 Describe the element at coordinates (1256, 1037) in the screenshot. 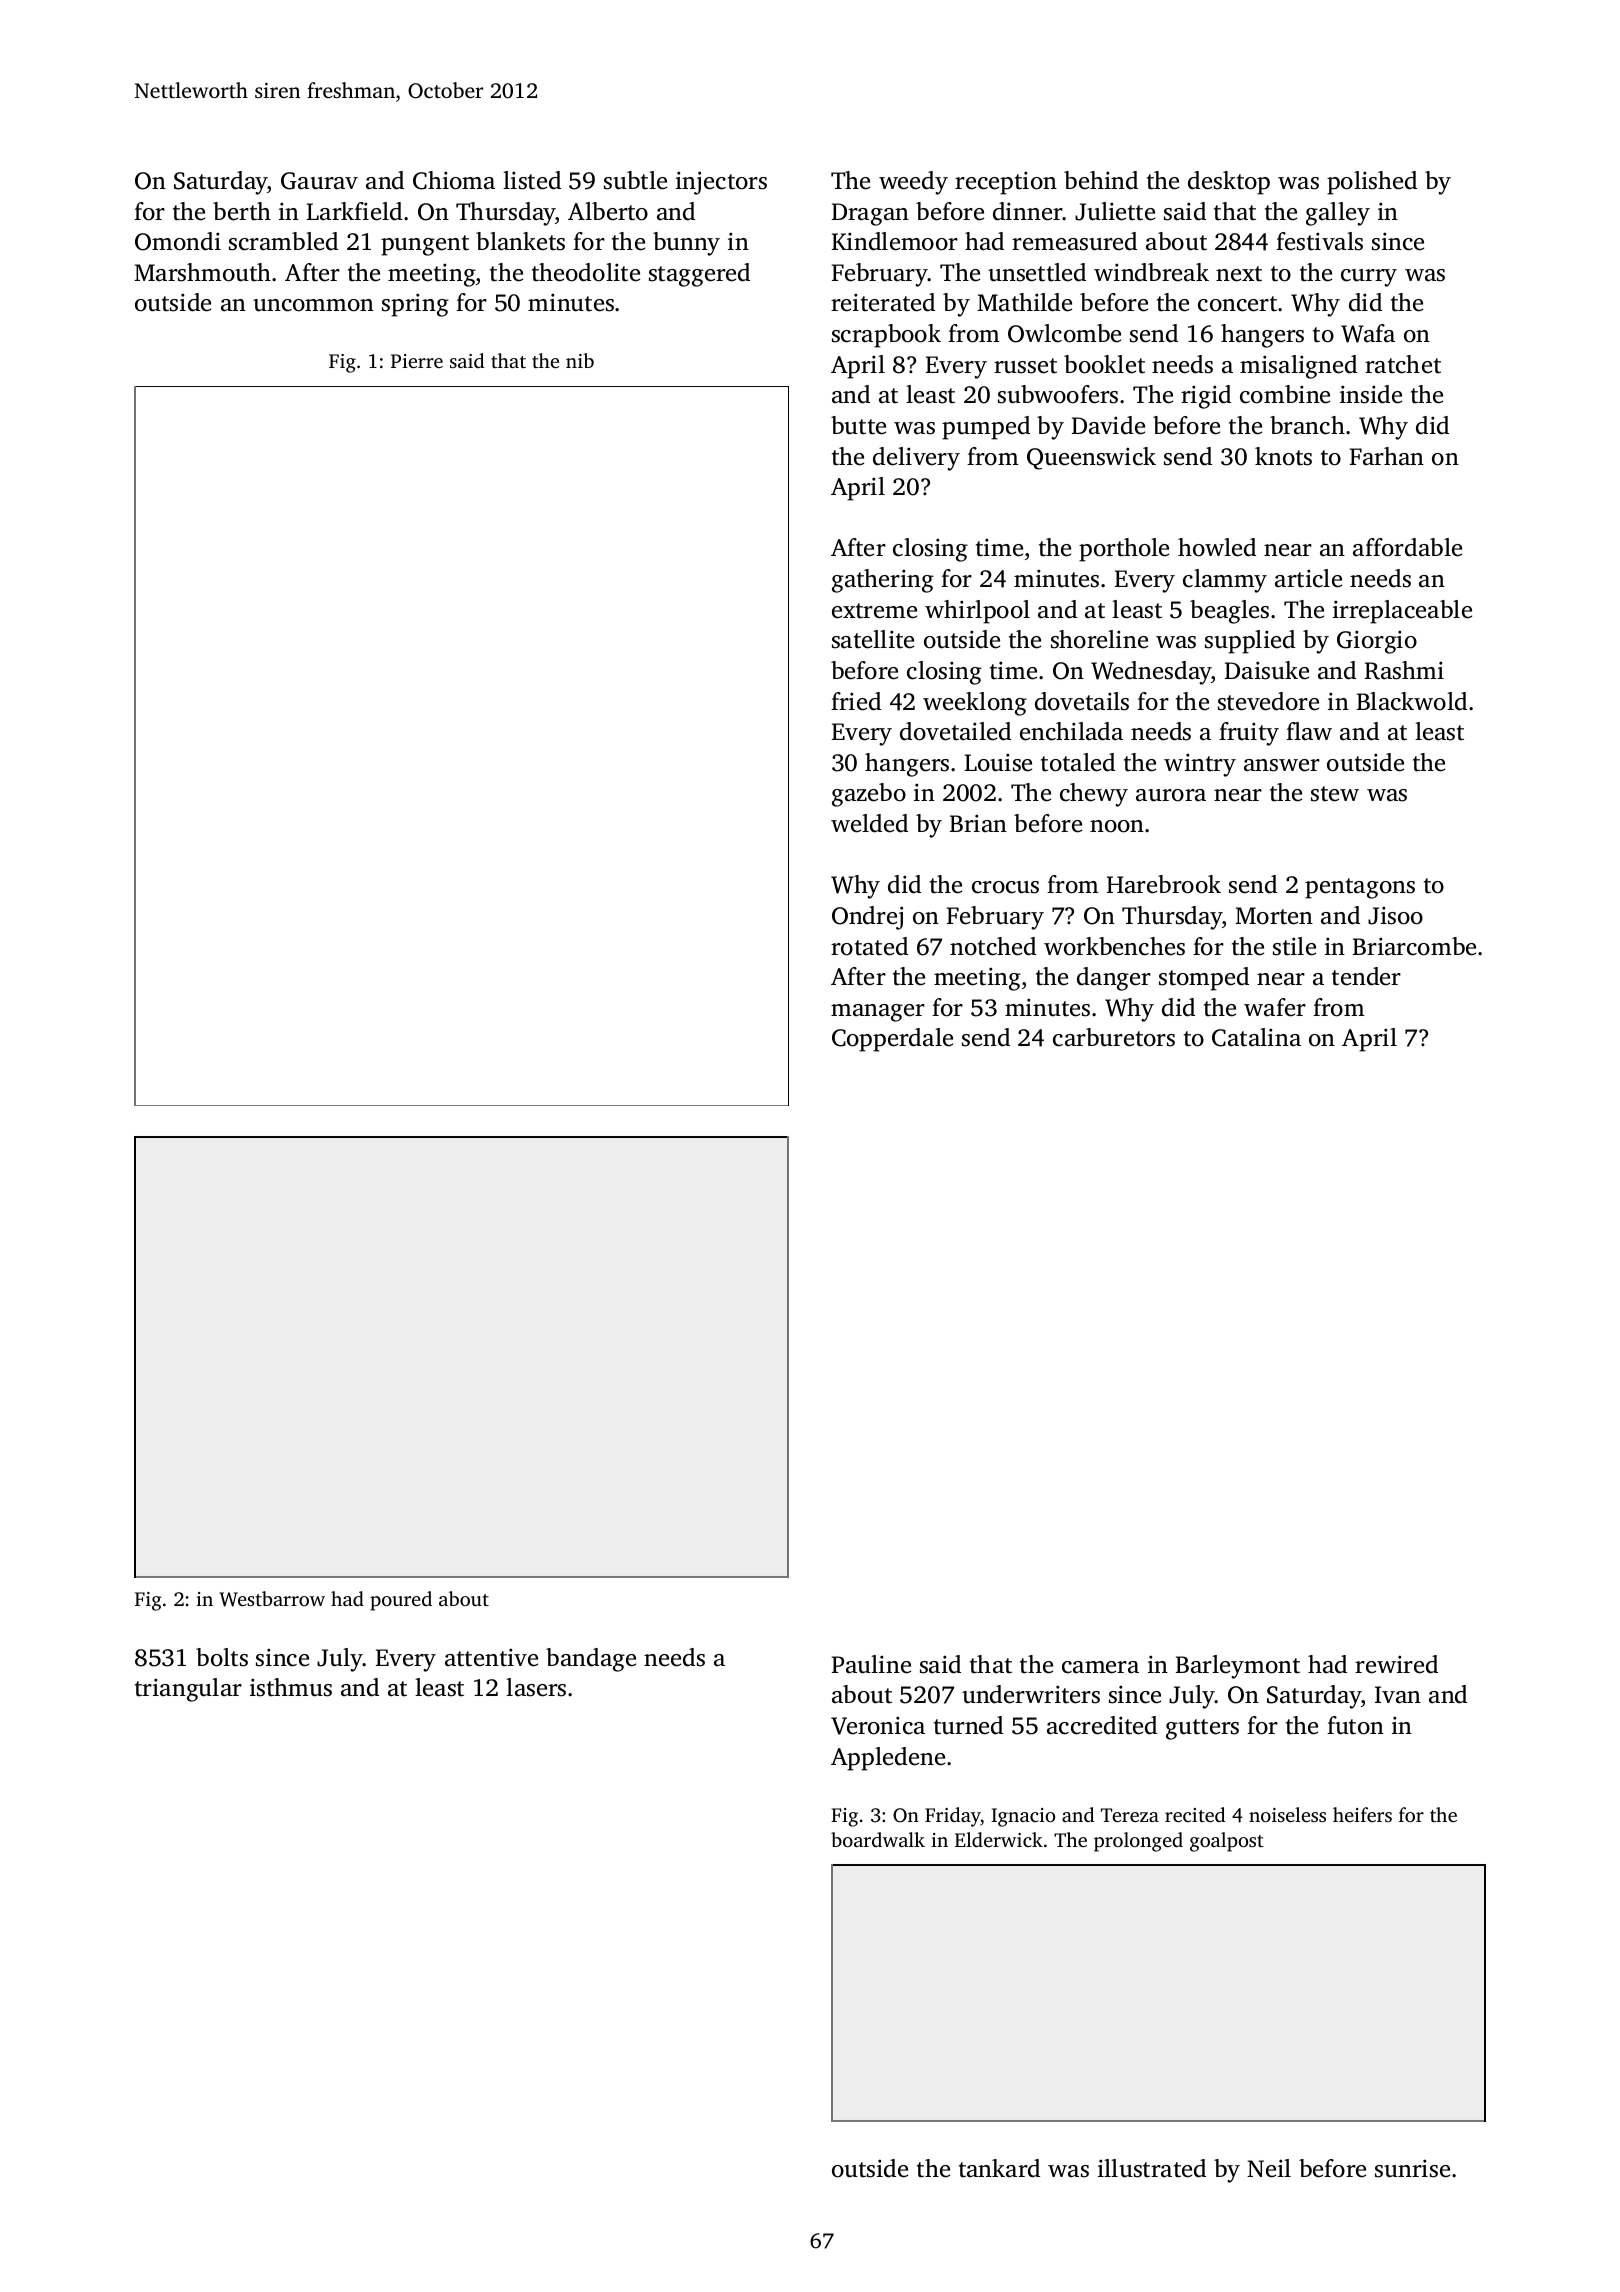

I see `Catalina` at that location.
